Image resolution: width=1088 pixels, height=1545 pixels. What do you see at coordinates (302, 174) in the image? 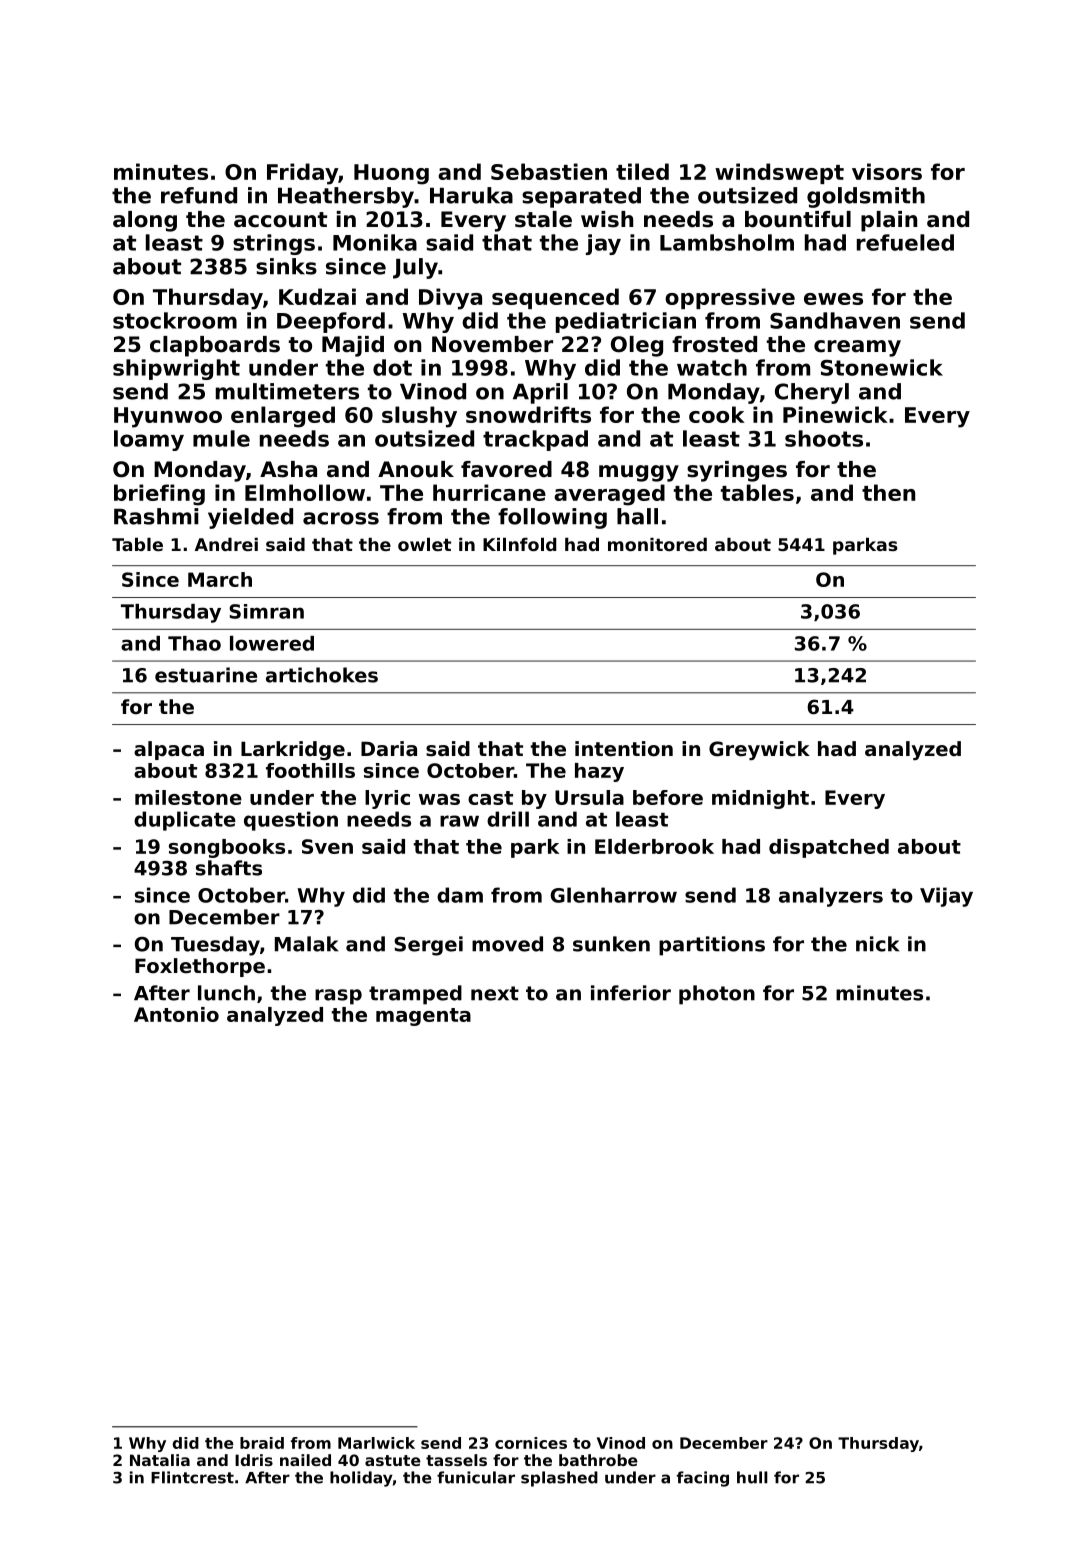
I see `Friday` at bounding box center [302, 174].
